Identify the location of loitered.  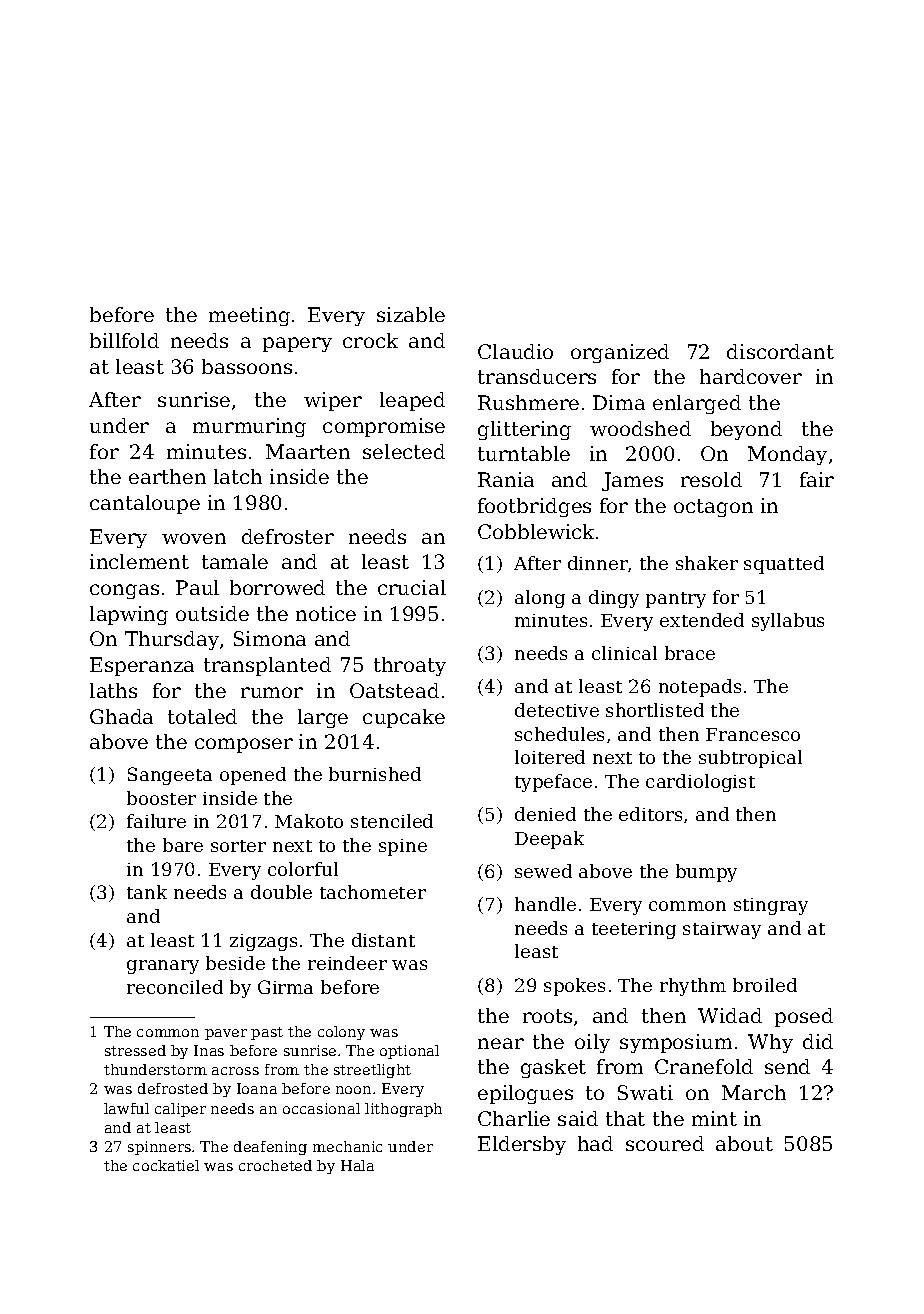
(550, 757).
